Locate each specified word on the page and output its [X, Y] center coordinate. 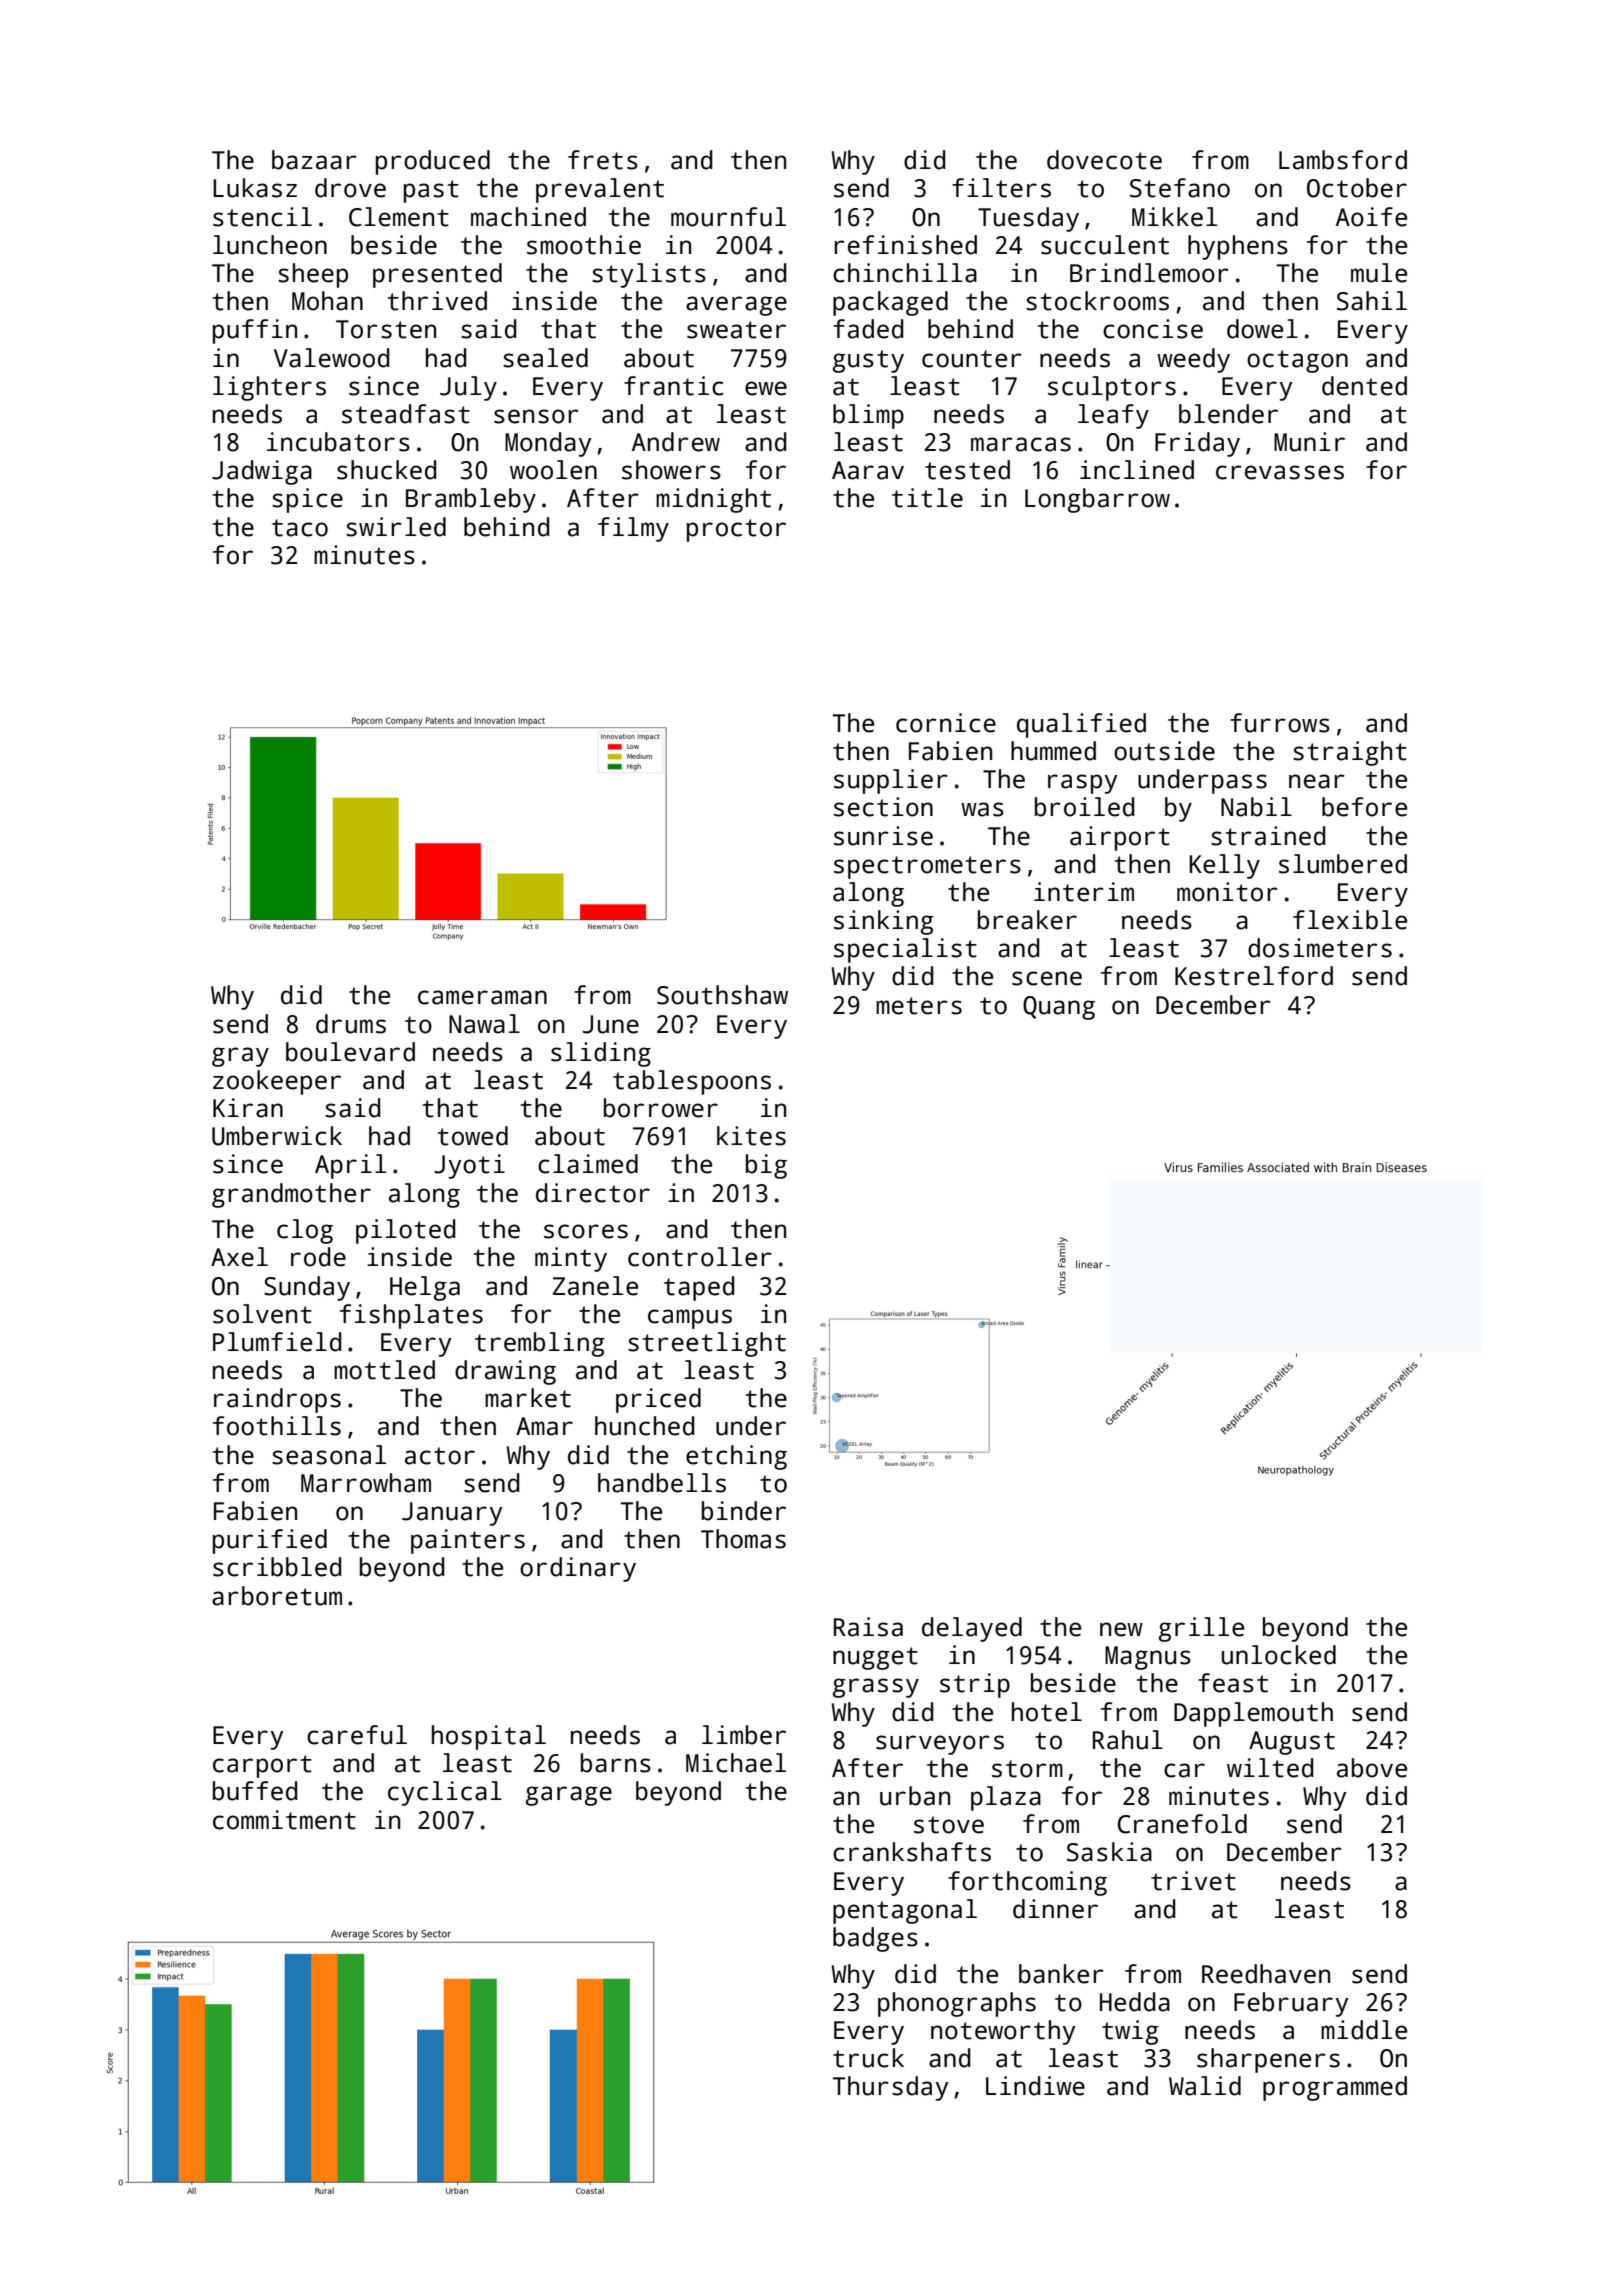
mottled [384, 1370]
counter [972, 359]
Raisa [868, 1627]
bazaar [314, 160]
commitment [284, 1820]
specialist [905, 950]
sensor [536, 416]
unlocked [1279, 1655]
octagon [1297, 361]
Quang [1059, 1008]
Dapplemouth [1253, 1714]
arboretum [277, 1596]
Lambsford [1343, 160]
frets [603, 160]
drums [351, 1024]
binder [744, 1511]
